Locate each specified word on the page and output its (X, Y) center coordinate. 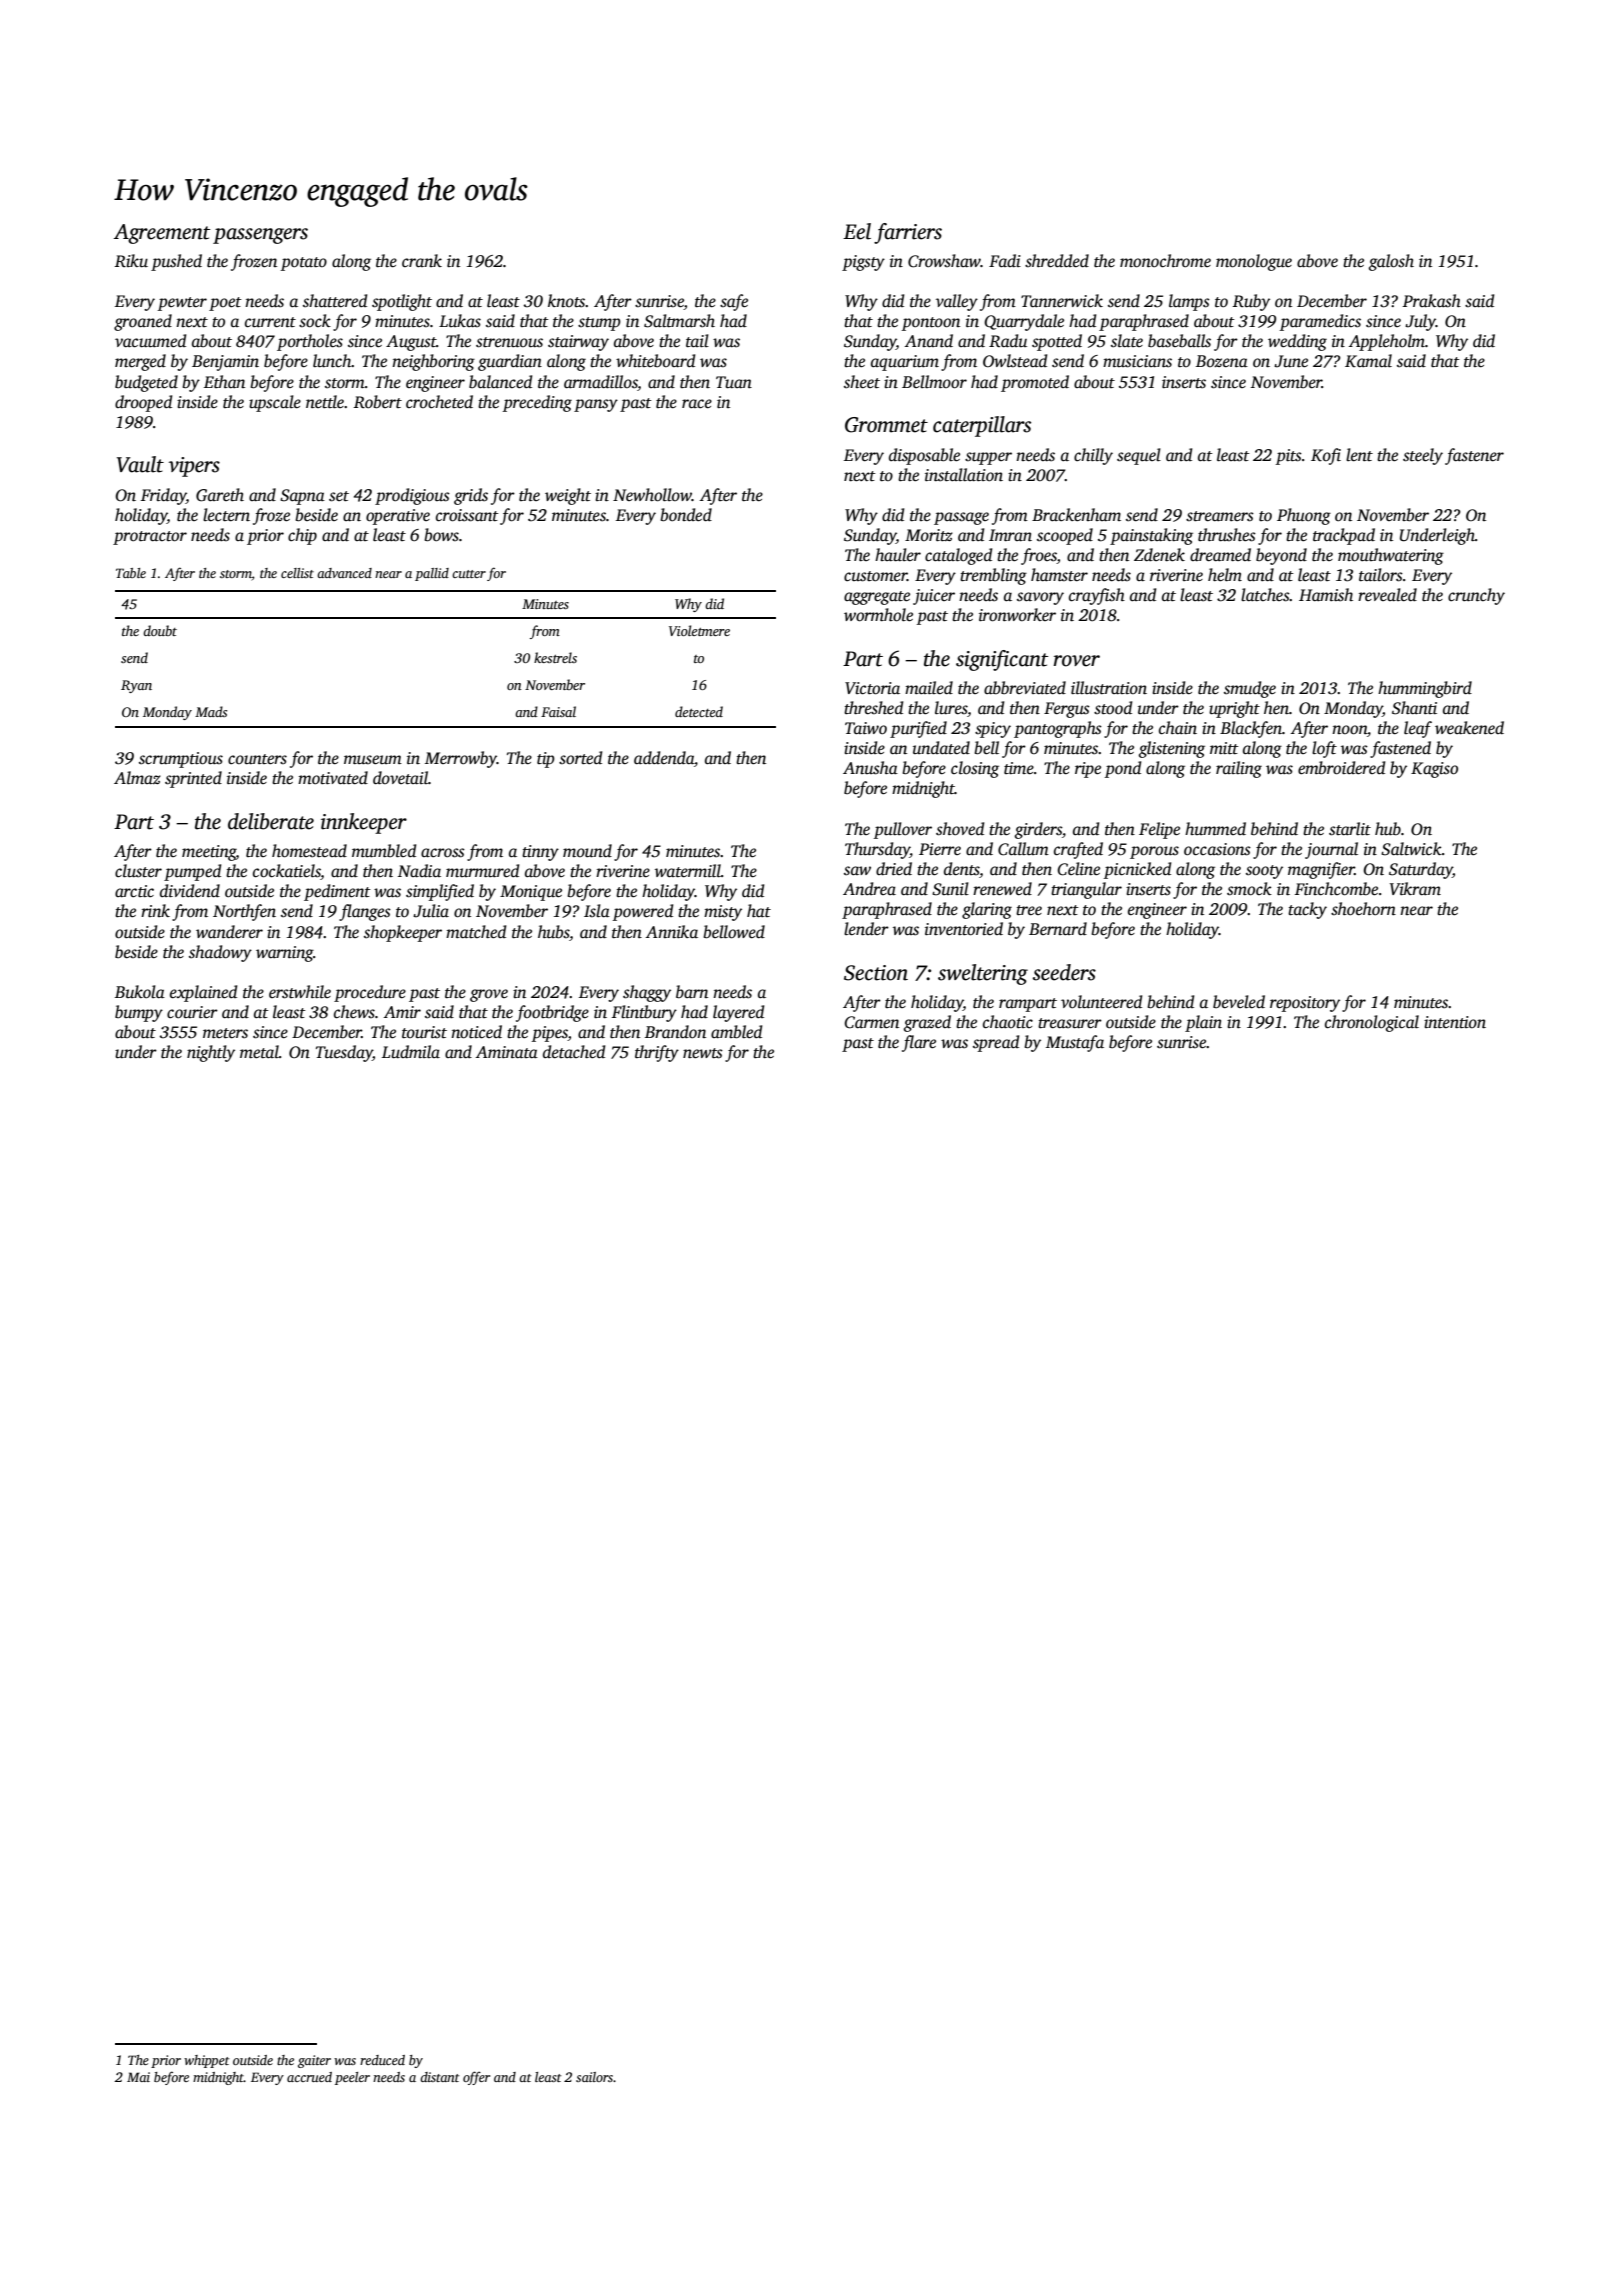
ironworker (1017, 615)
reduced (382, 2060)
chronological (1372, 1023)
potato (304, 264)
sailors (594, 2077)
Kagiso (1434, 770)
